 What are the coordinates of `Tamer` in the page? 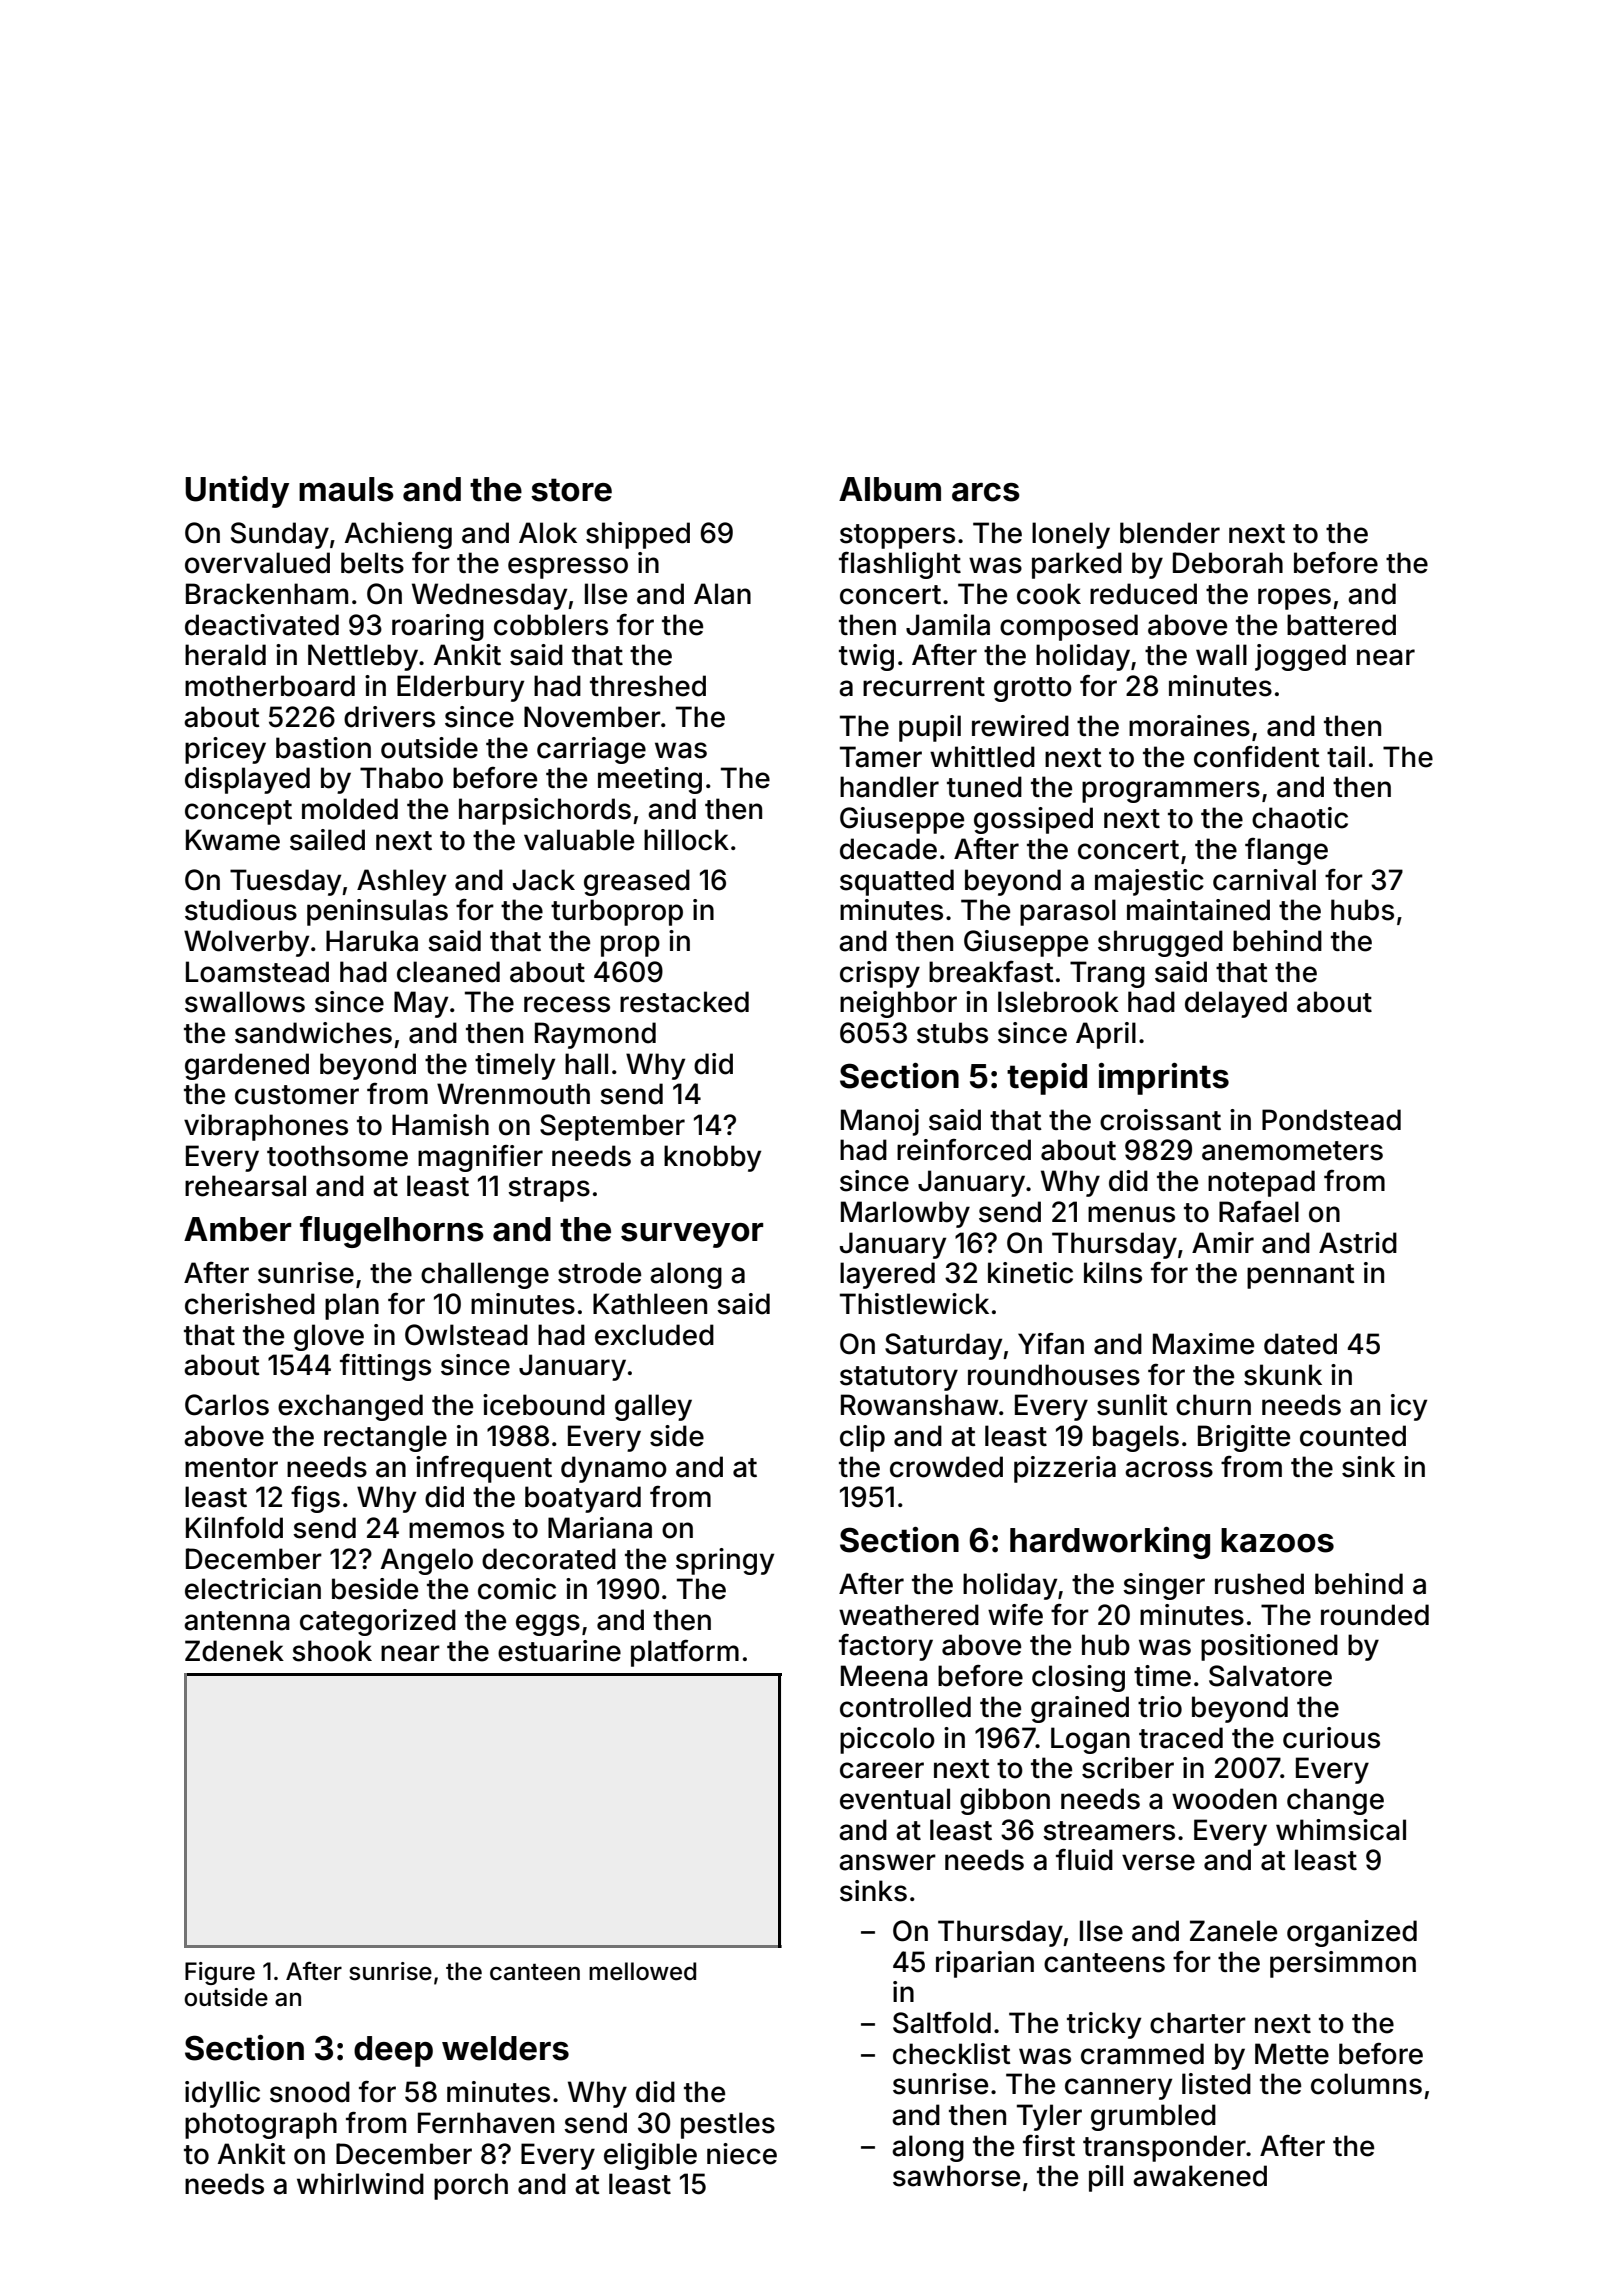 It's located at (881, 757).
